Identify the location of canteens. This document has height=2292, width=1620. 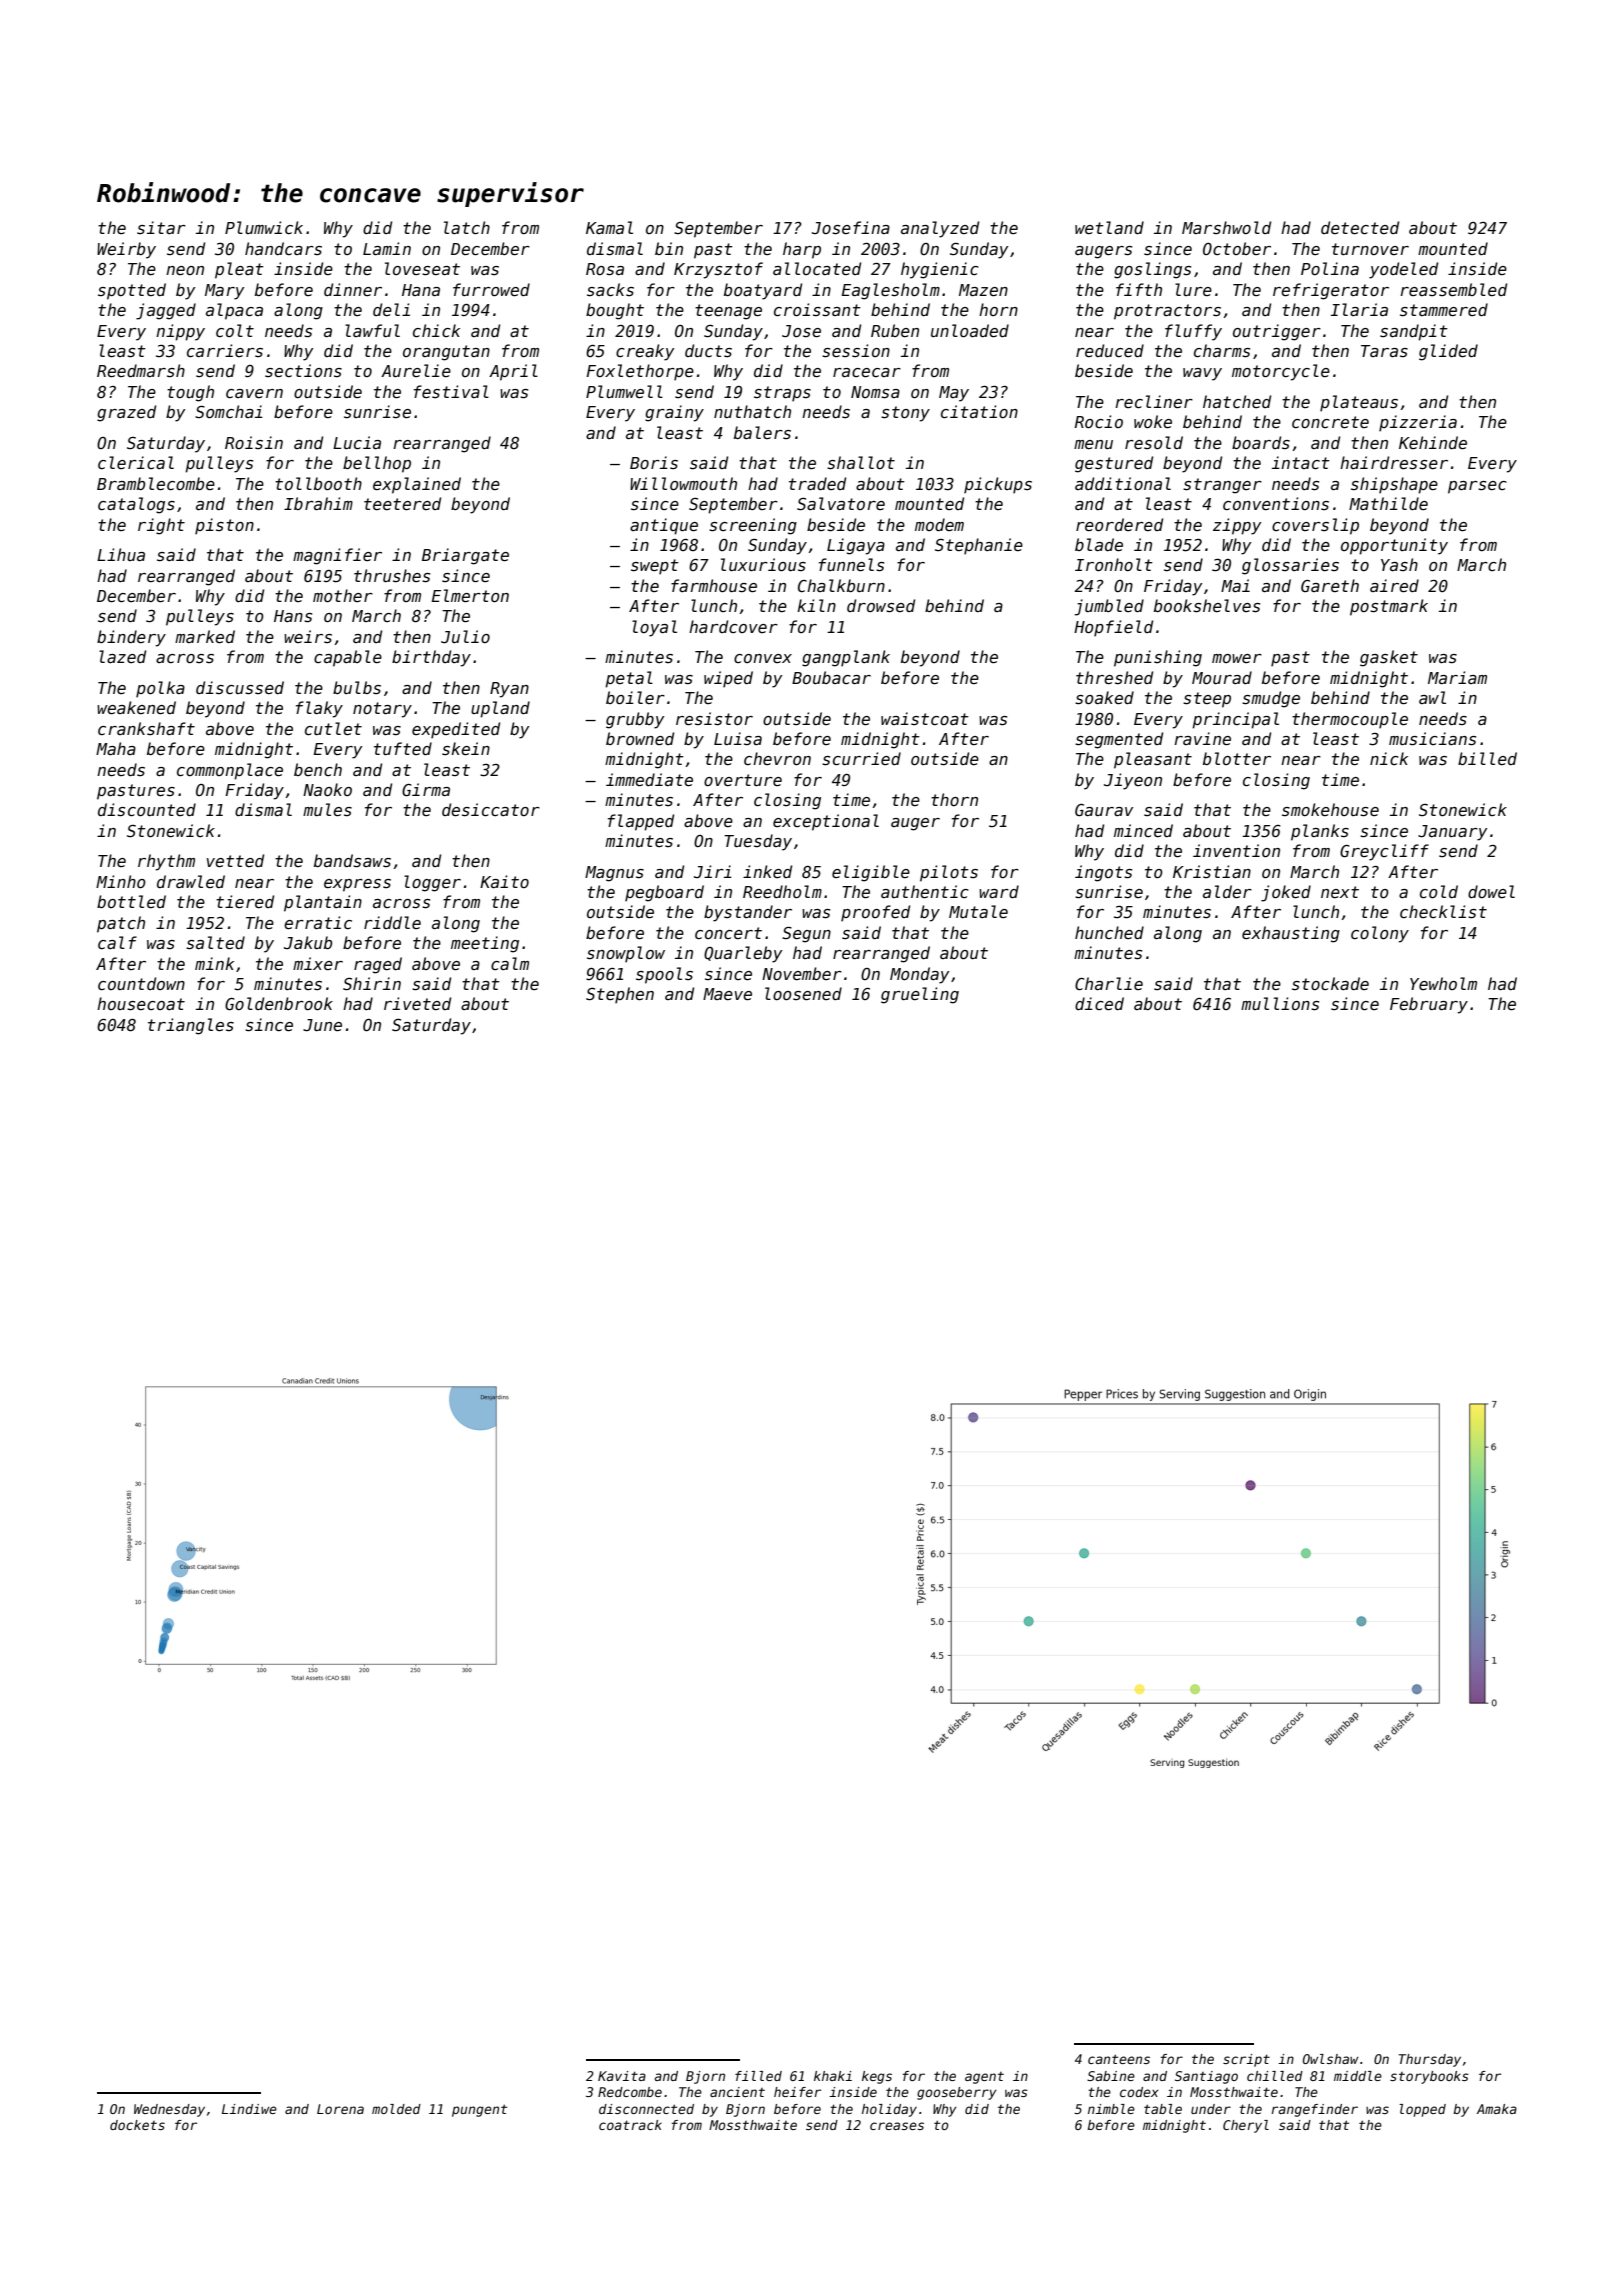
(1119, 2059).
